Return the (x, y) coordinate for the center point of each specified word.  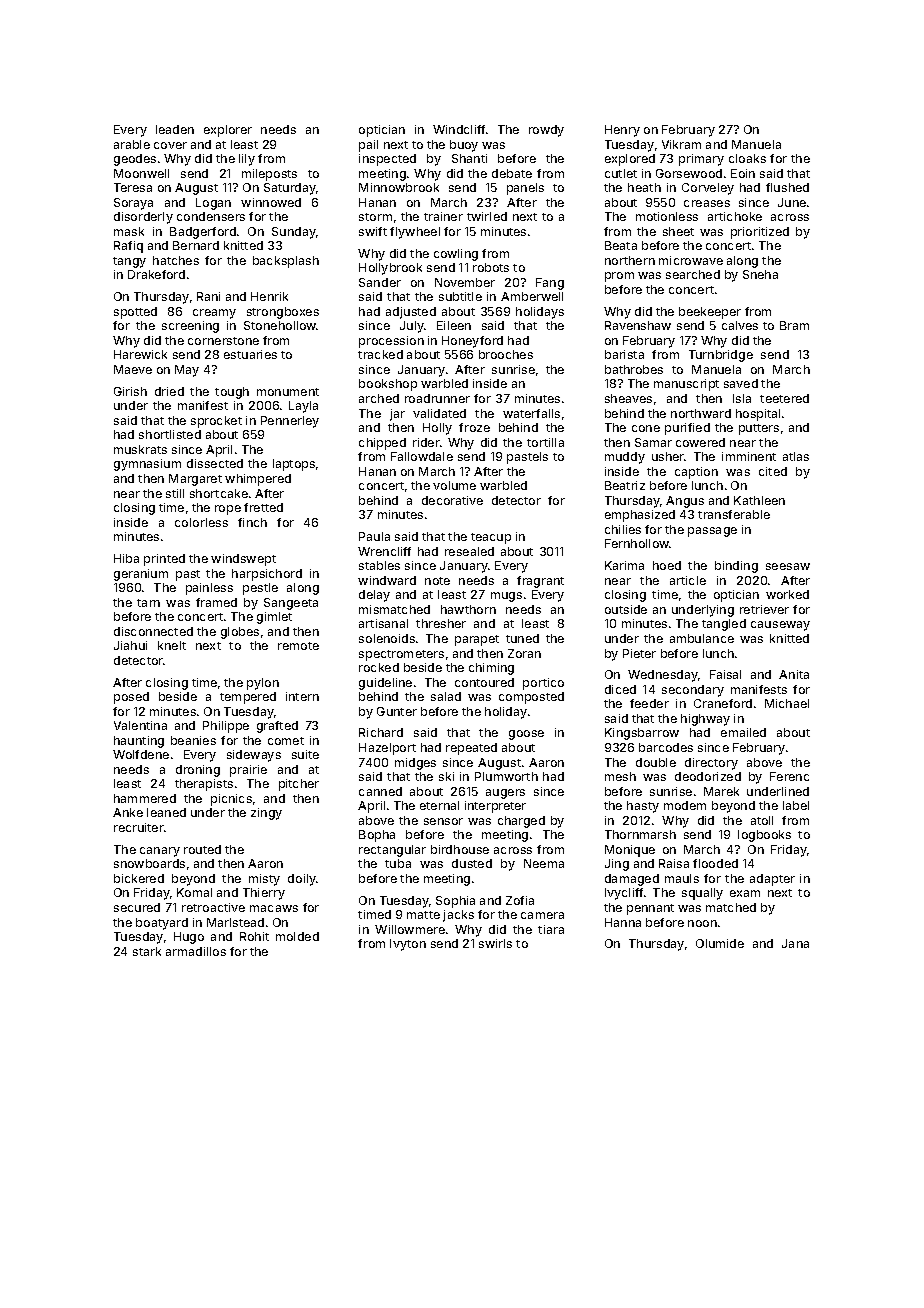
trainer (443, 216)
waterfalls (531, 413)
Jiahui (130, 645)
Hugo (189, 938)
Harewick (140, 354)
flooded (715, 863)
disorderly (143, 218)
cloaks (747, 158)
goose (526, 735)
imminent (749, 456)
